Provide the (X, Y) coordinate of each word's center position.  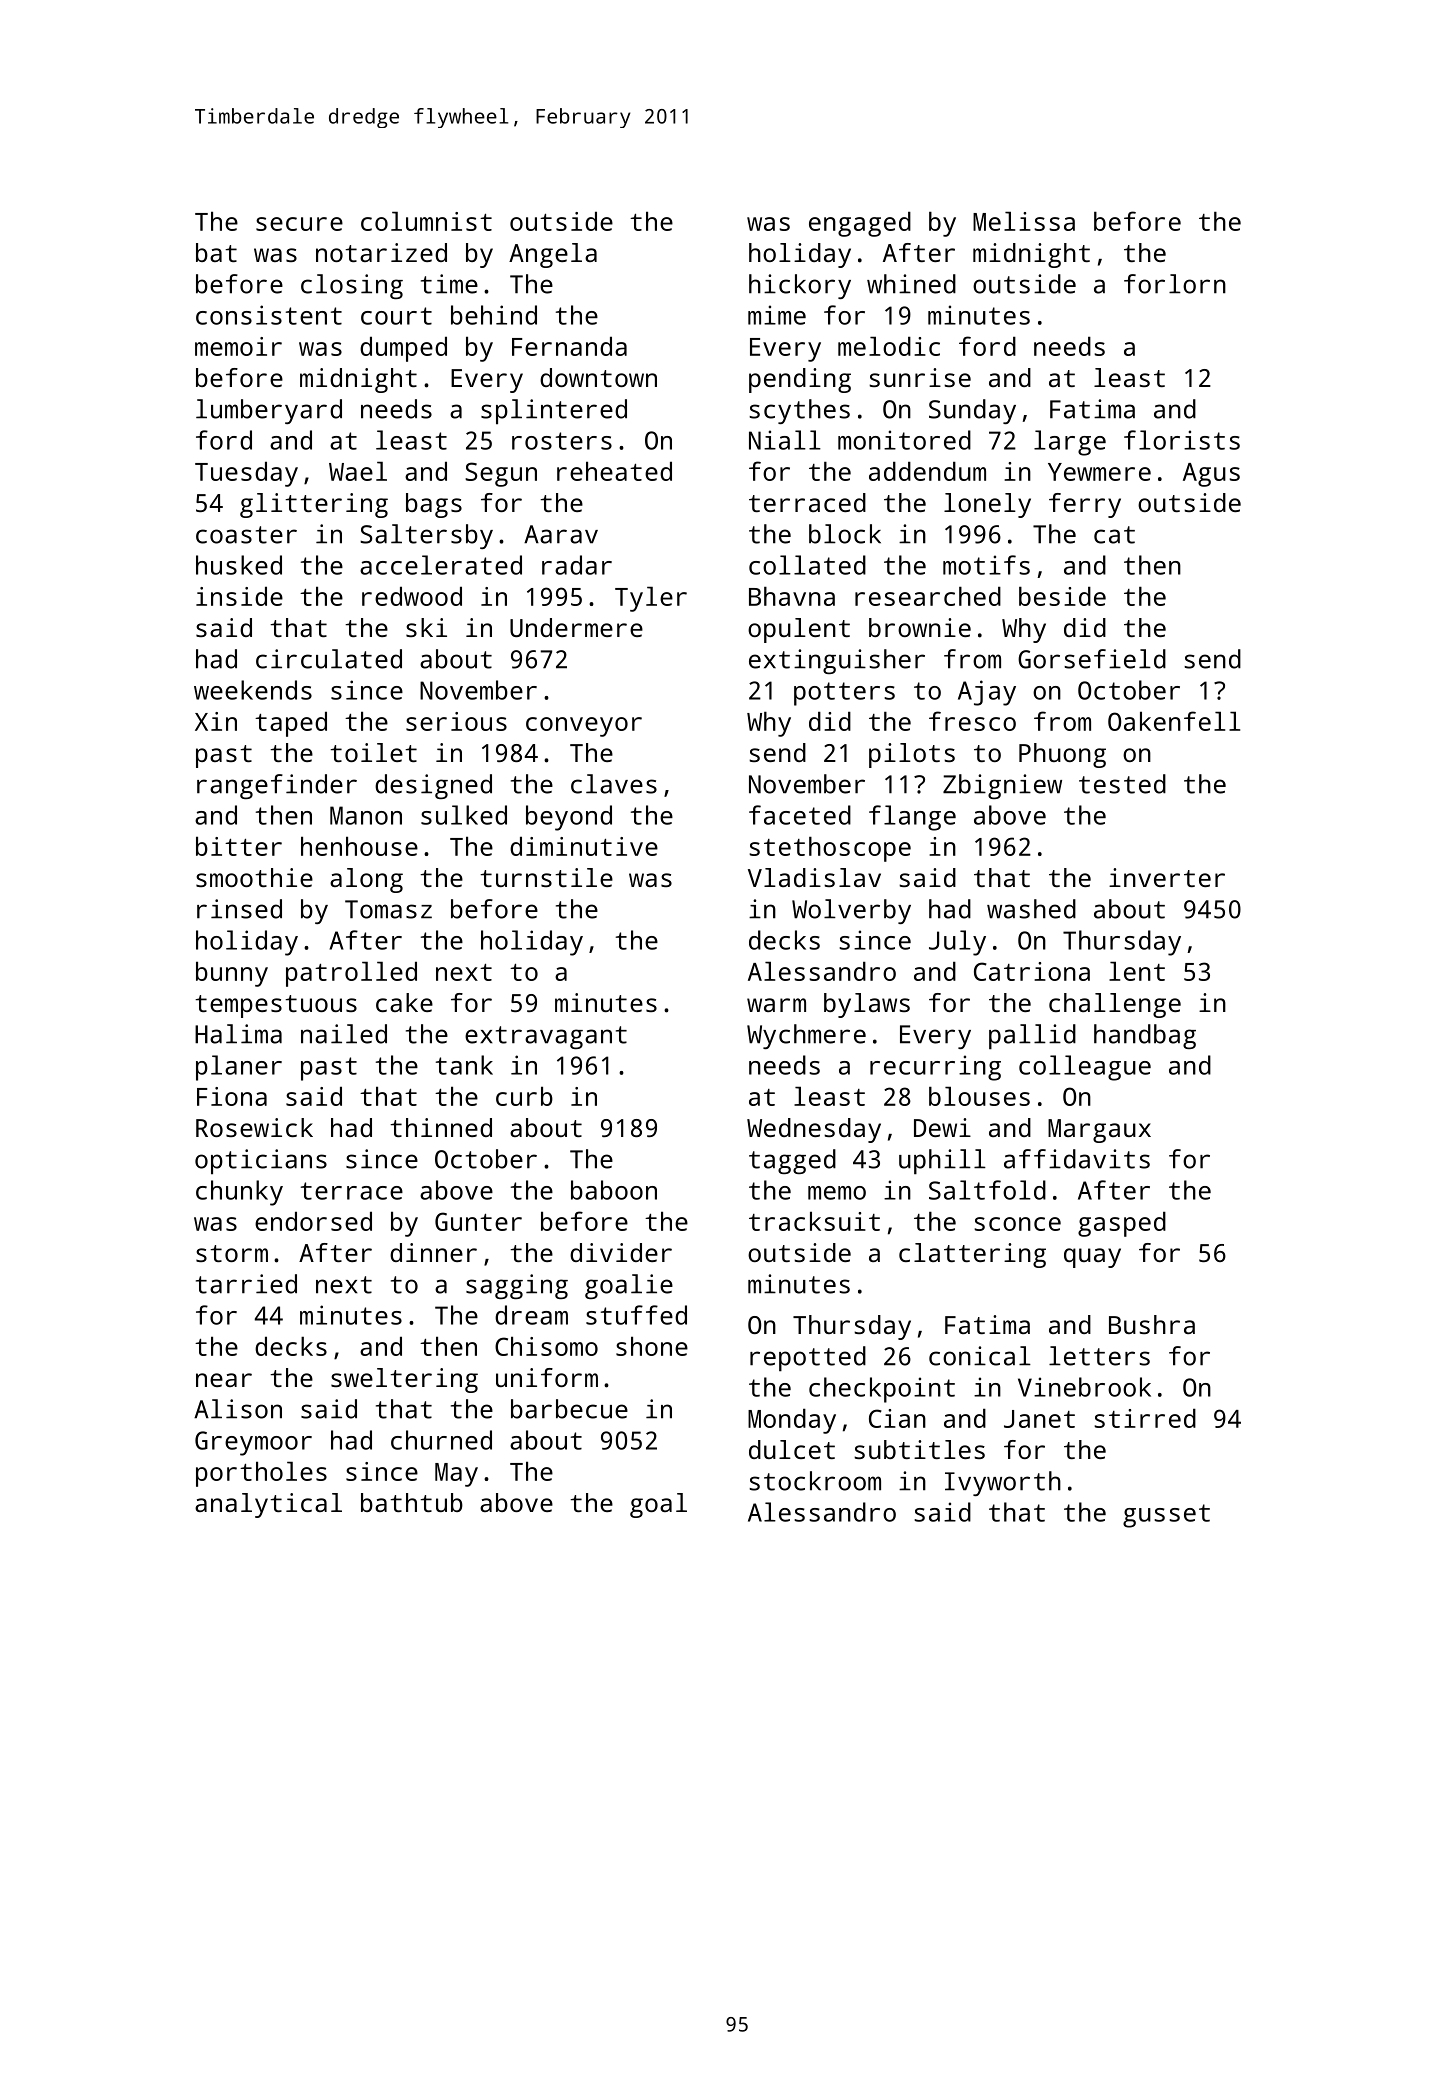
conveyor (584, 727)
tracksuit (814, 1221)
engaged (860, 224)
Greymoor (253, 1443)
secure (299, 224)
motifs (986, 565)
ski (426, 627)
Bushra (1152, 1324)
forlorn (1175, 284)
